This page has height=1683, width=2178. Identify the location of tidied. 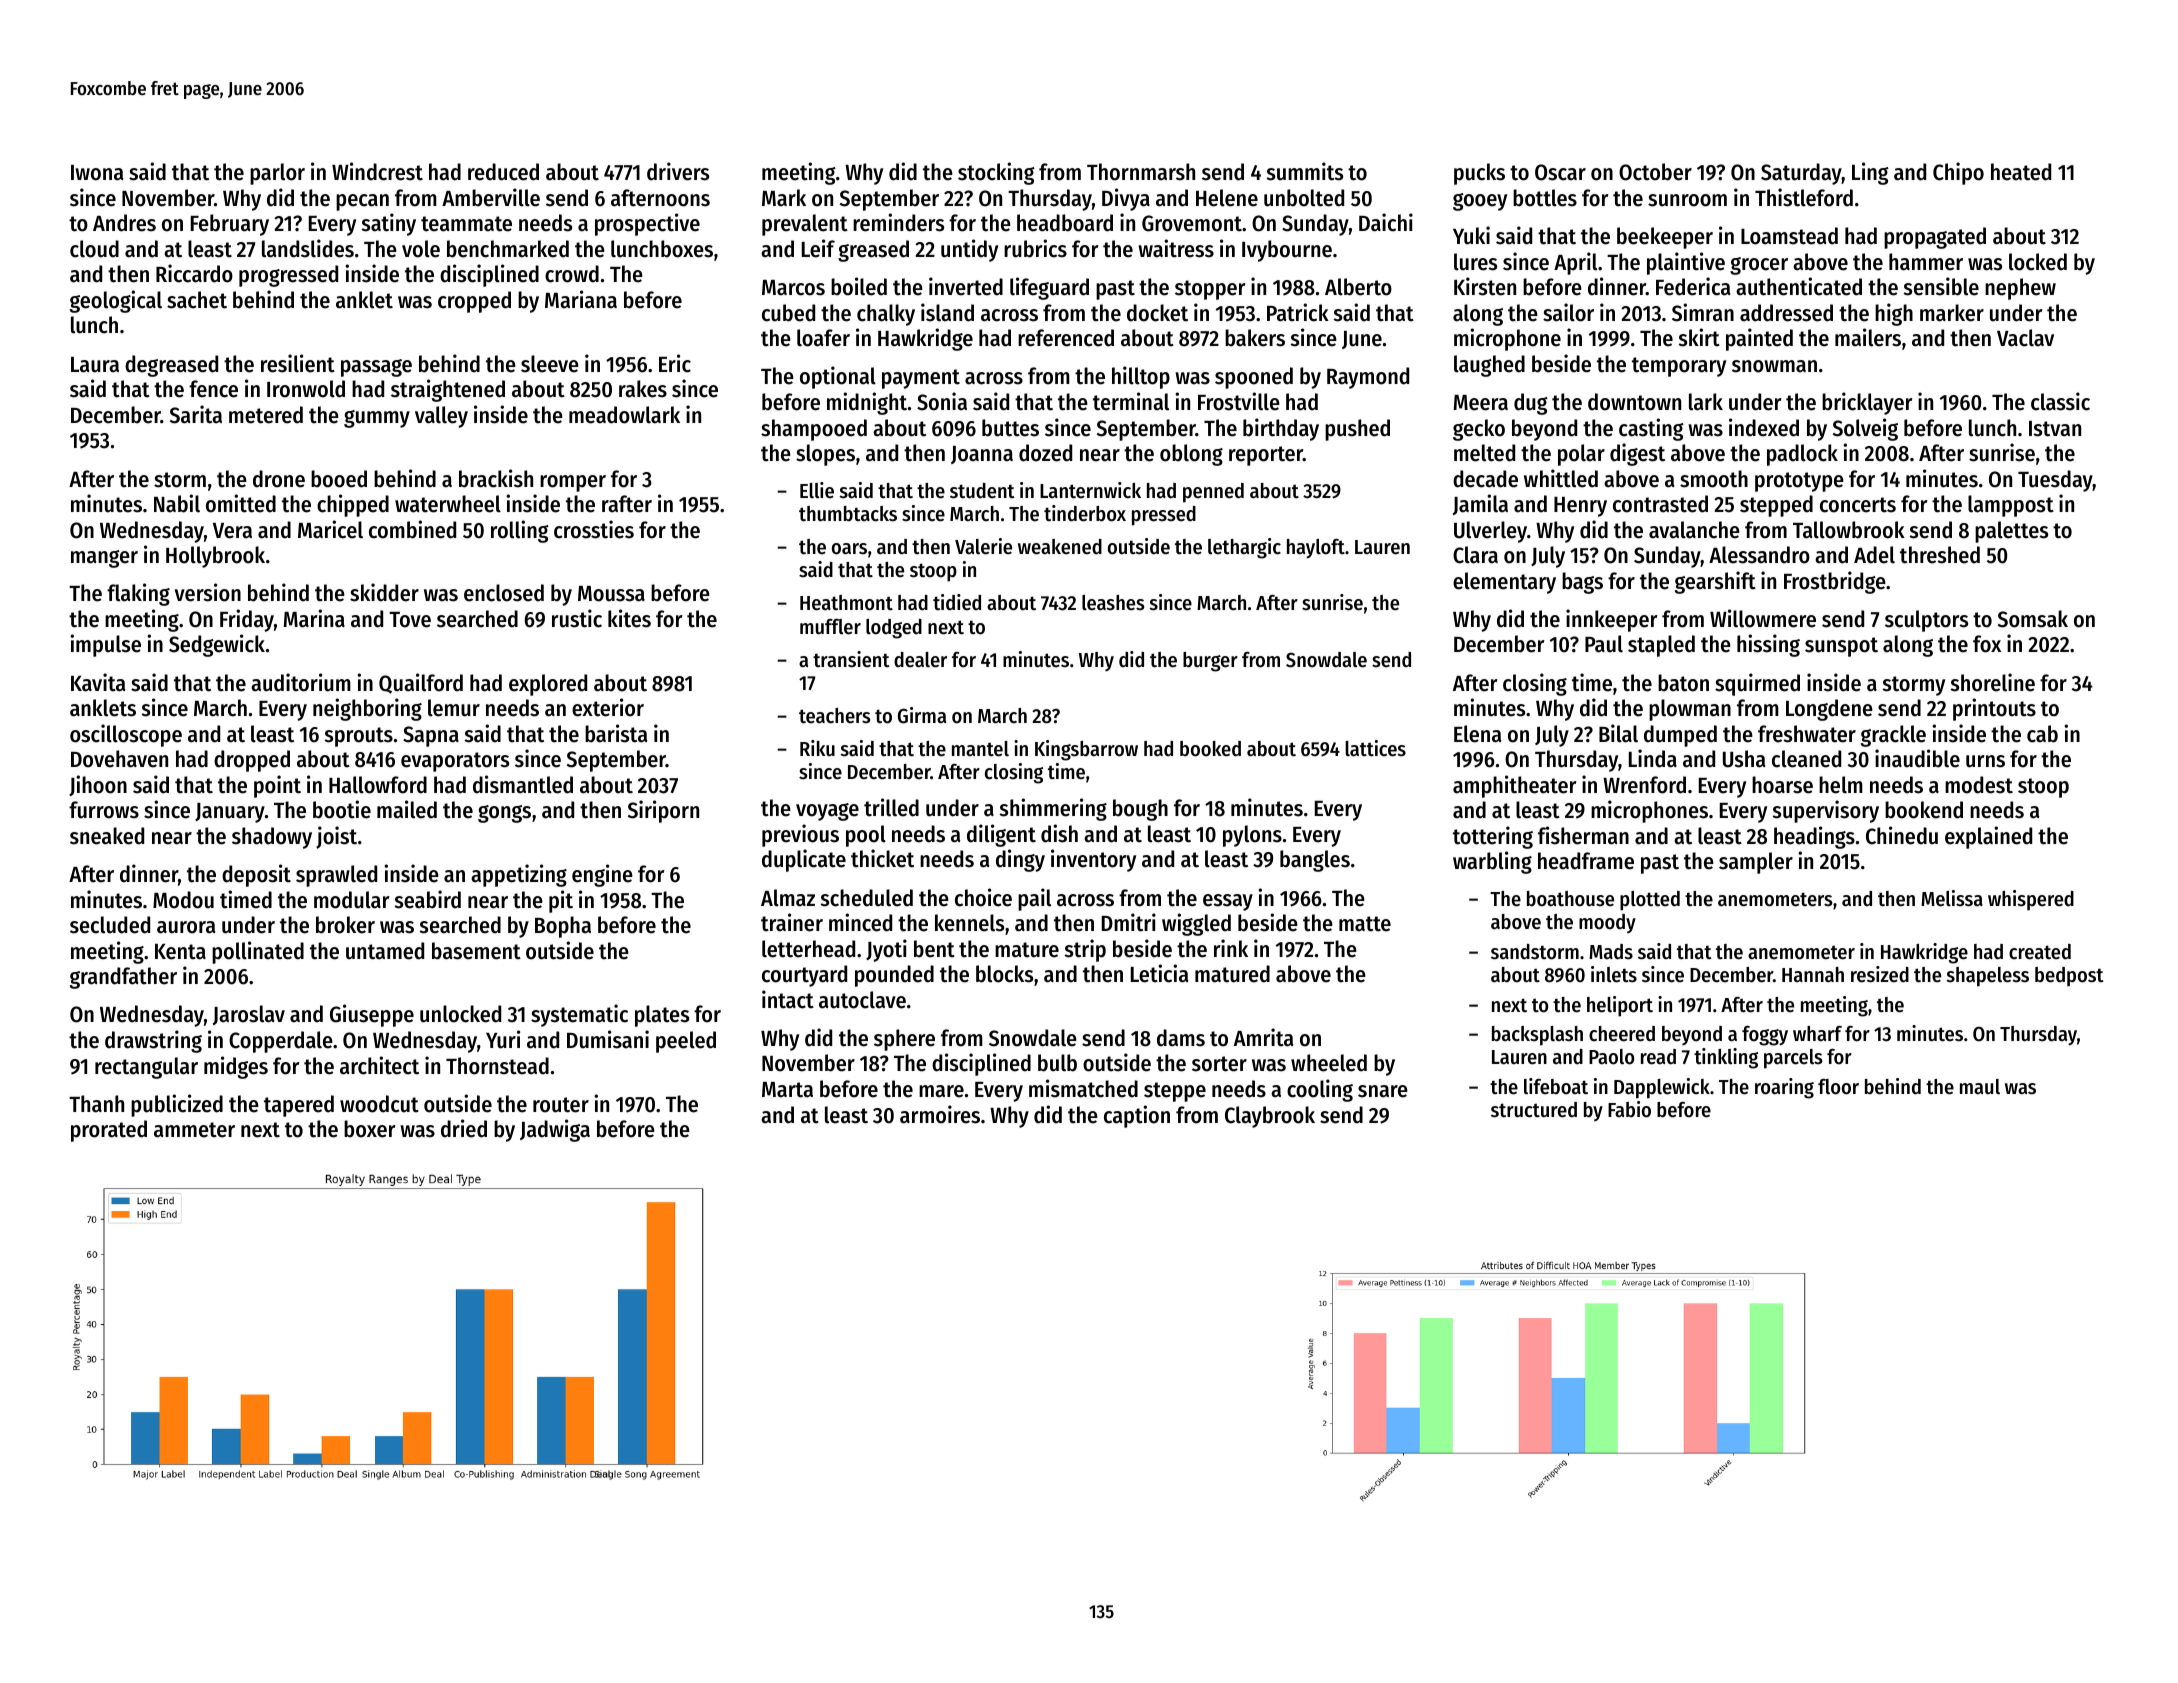
(957, 602).
